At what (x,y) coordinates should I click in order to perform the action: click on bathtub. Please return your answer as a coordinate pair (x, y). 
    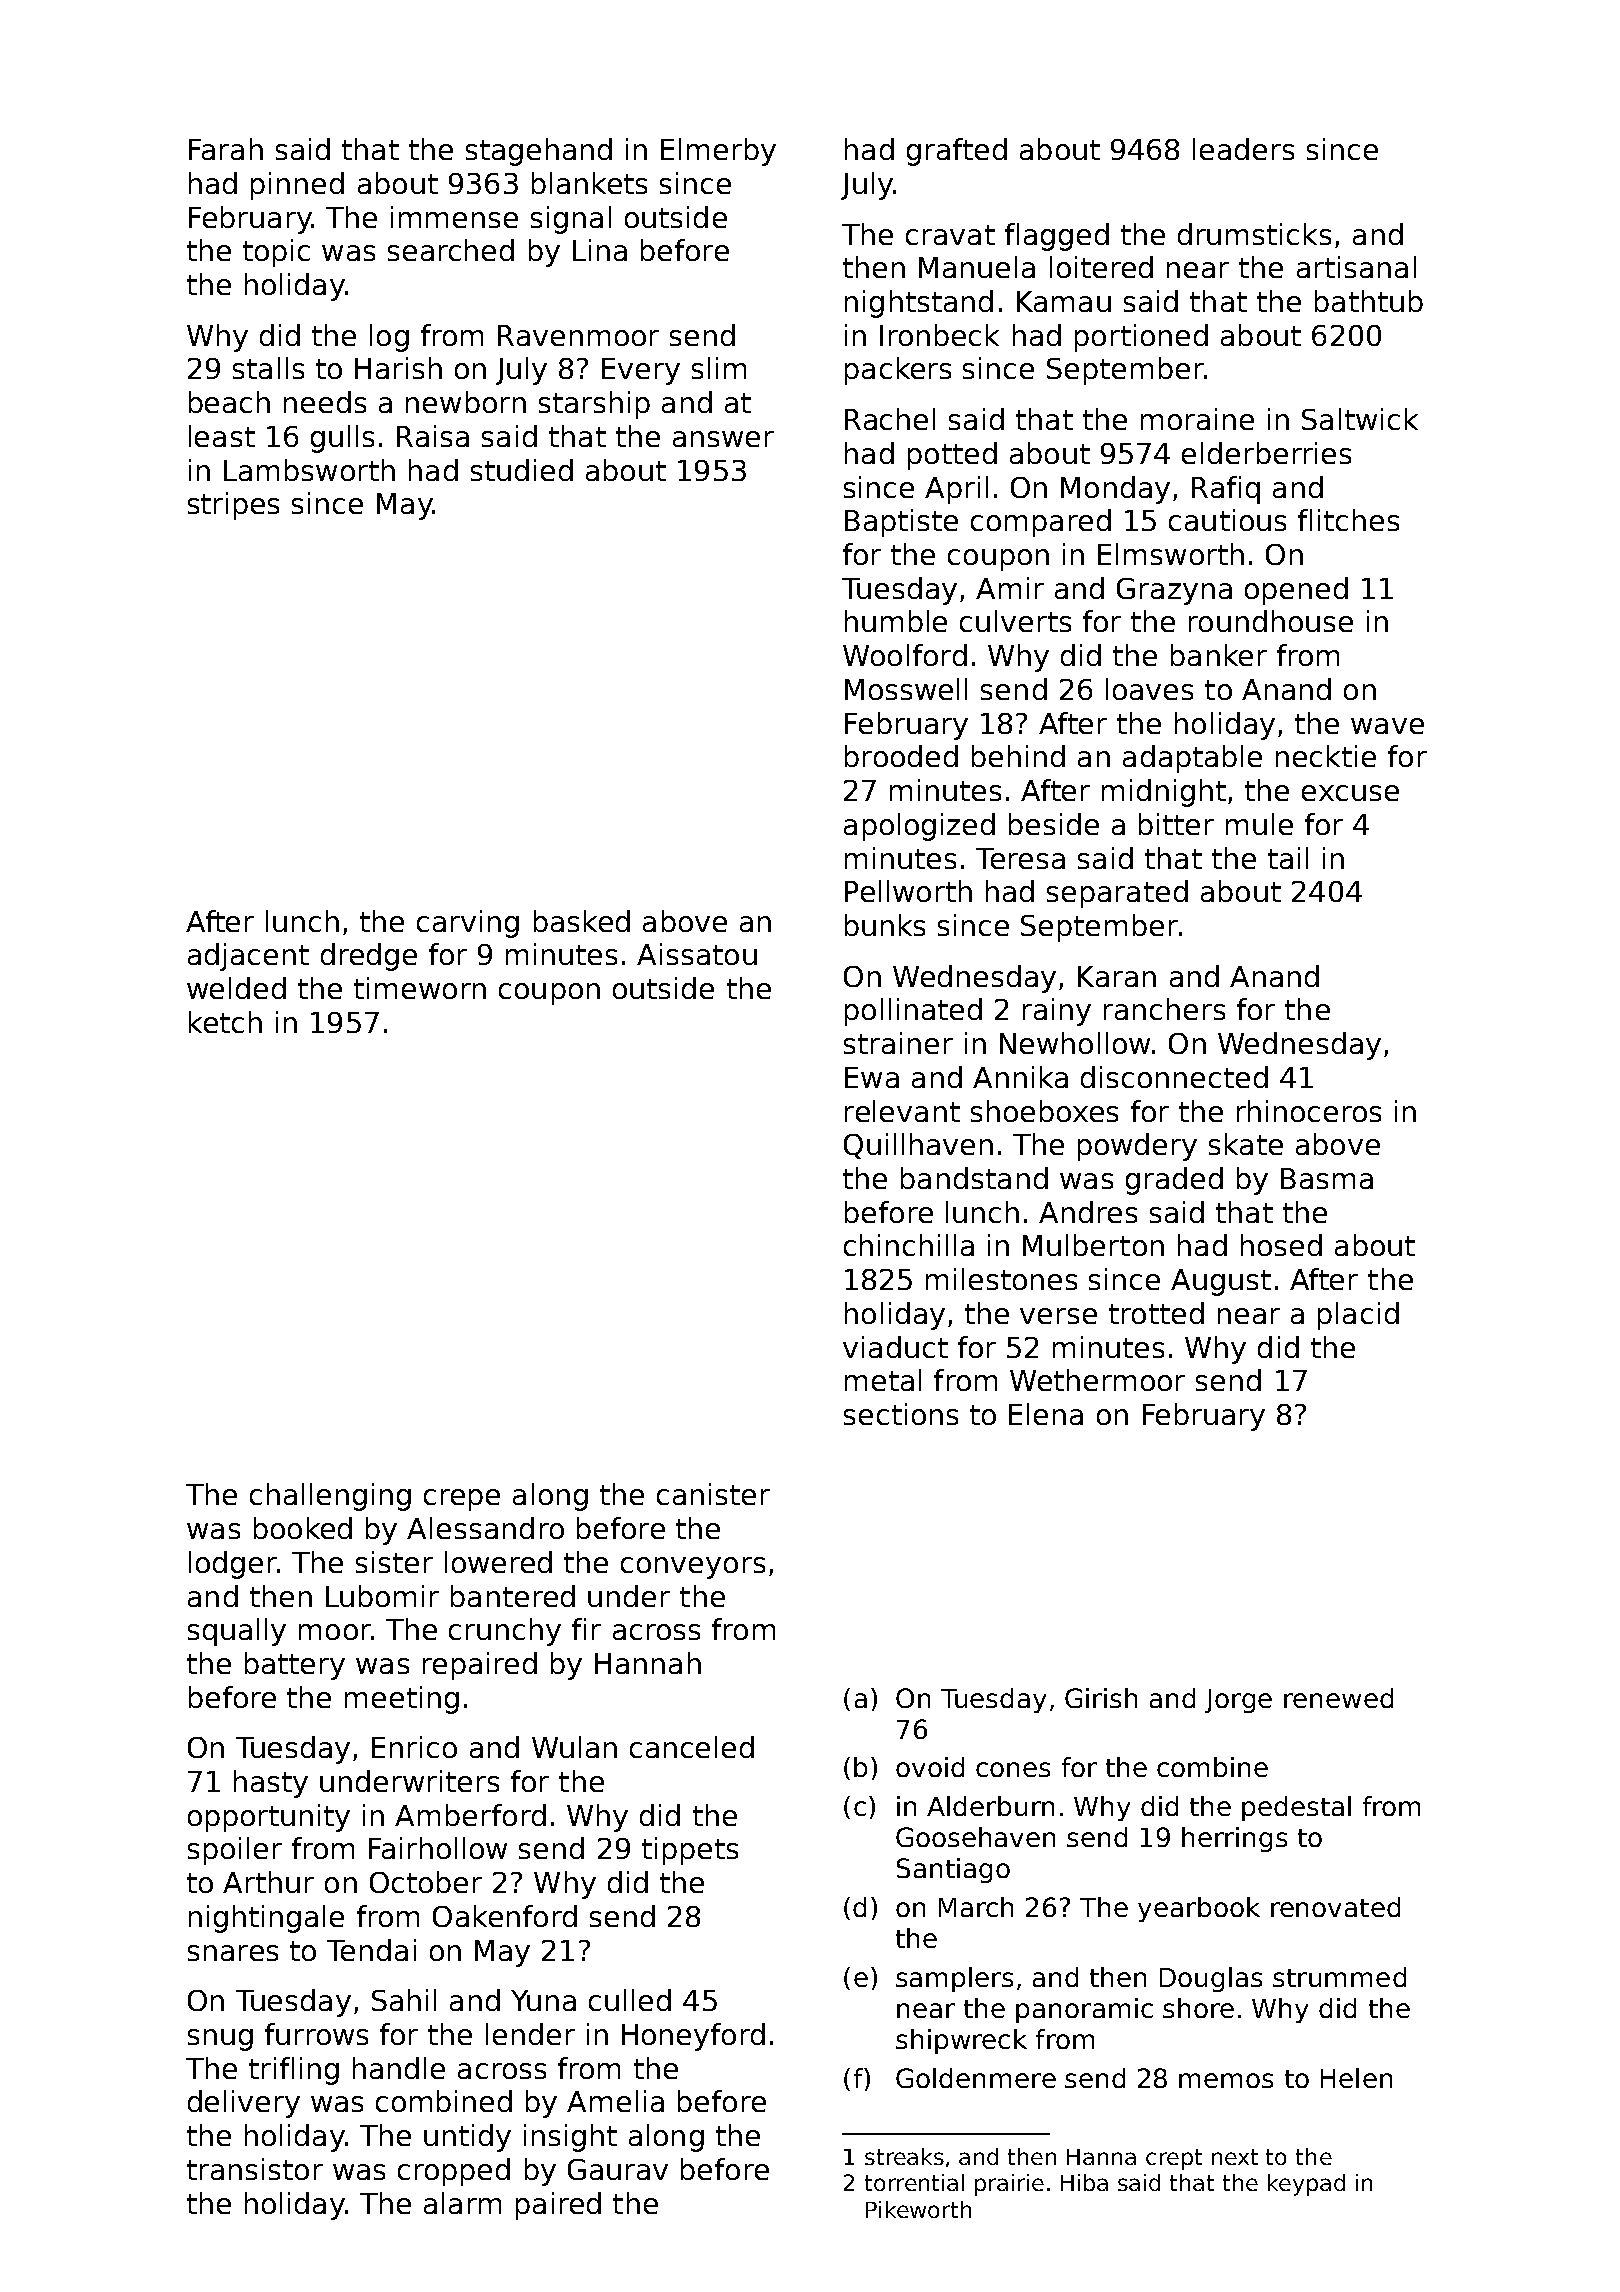
    Looking at the image, I should click on (1369, 301).
